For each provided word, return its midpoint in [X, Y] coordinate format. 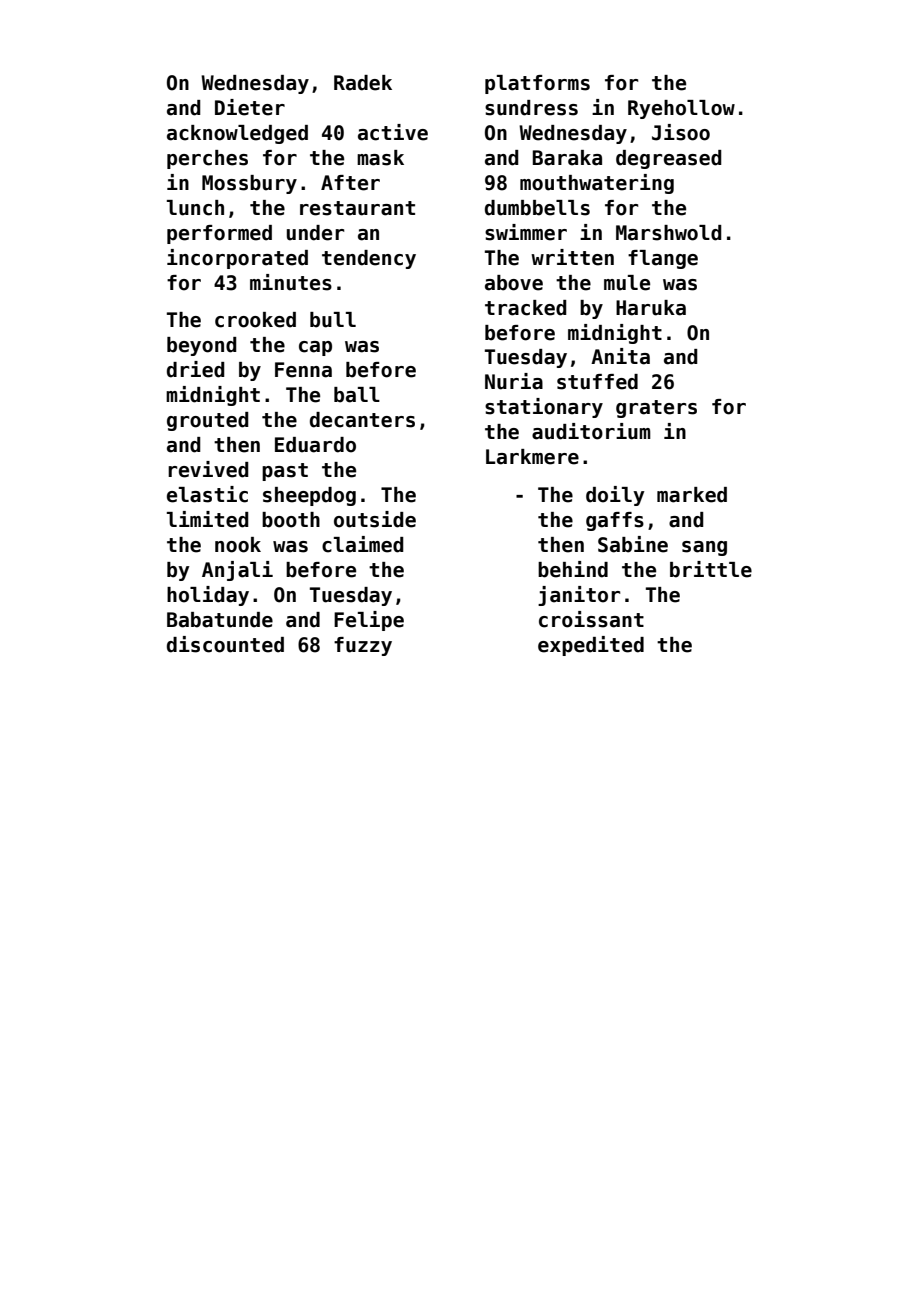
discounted [225, 644]
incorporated [237, 259]
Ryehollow [681, 109]
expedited [591, 646]
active [393, 132]
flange [663, 259]
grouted [208, 421]
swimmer [526, 232]
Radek [363, 83]
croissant [591, 619]
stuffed [597, 382]
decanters [362, 420]
